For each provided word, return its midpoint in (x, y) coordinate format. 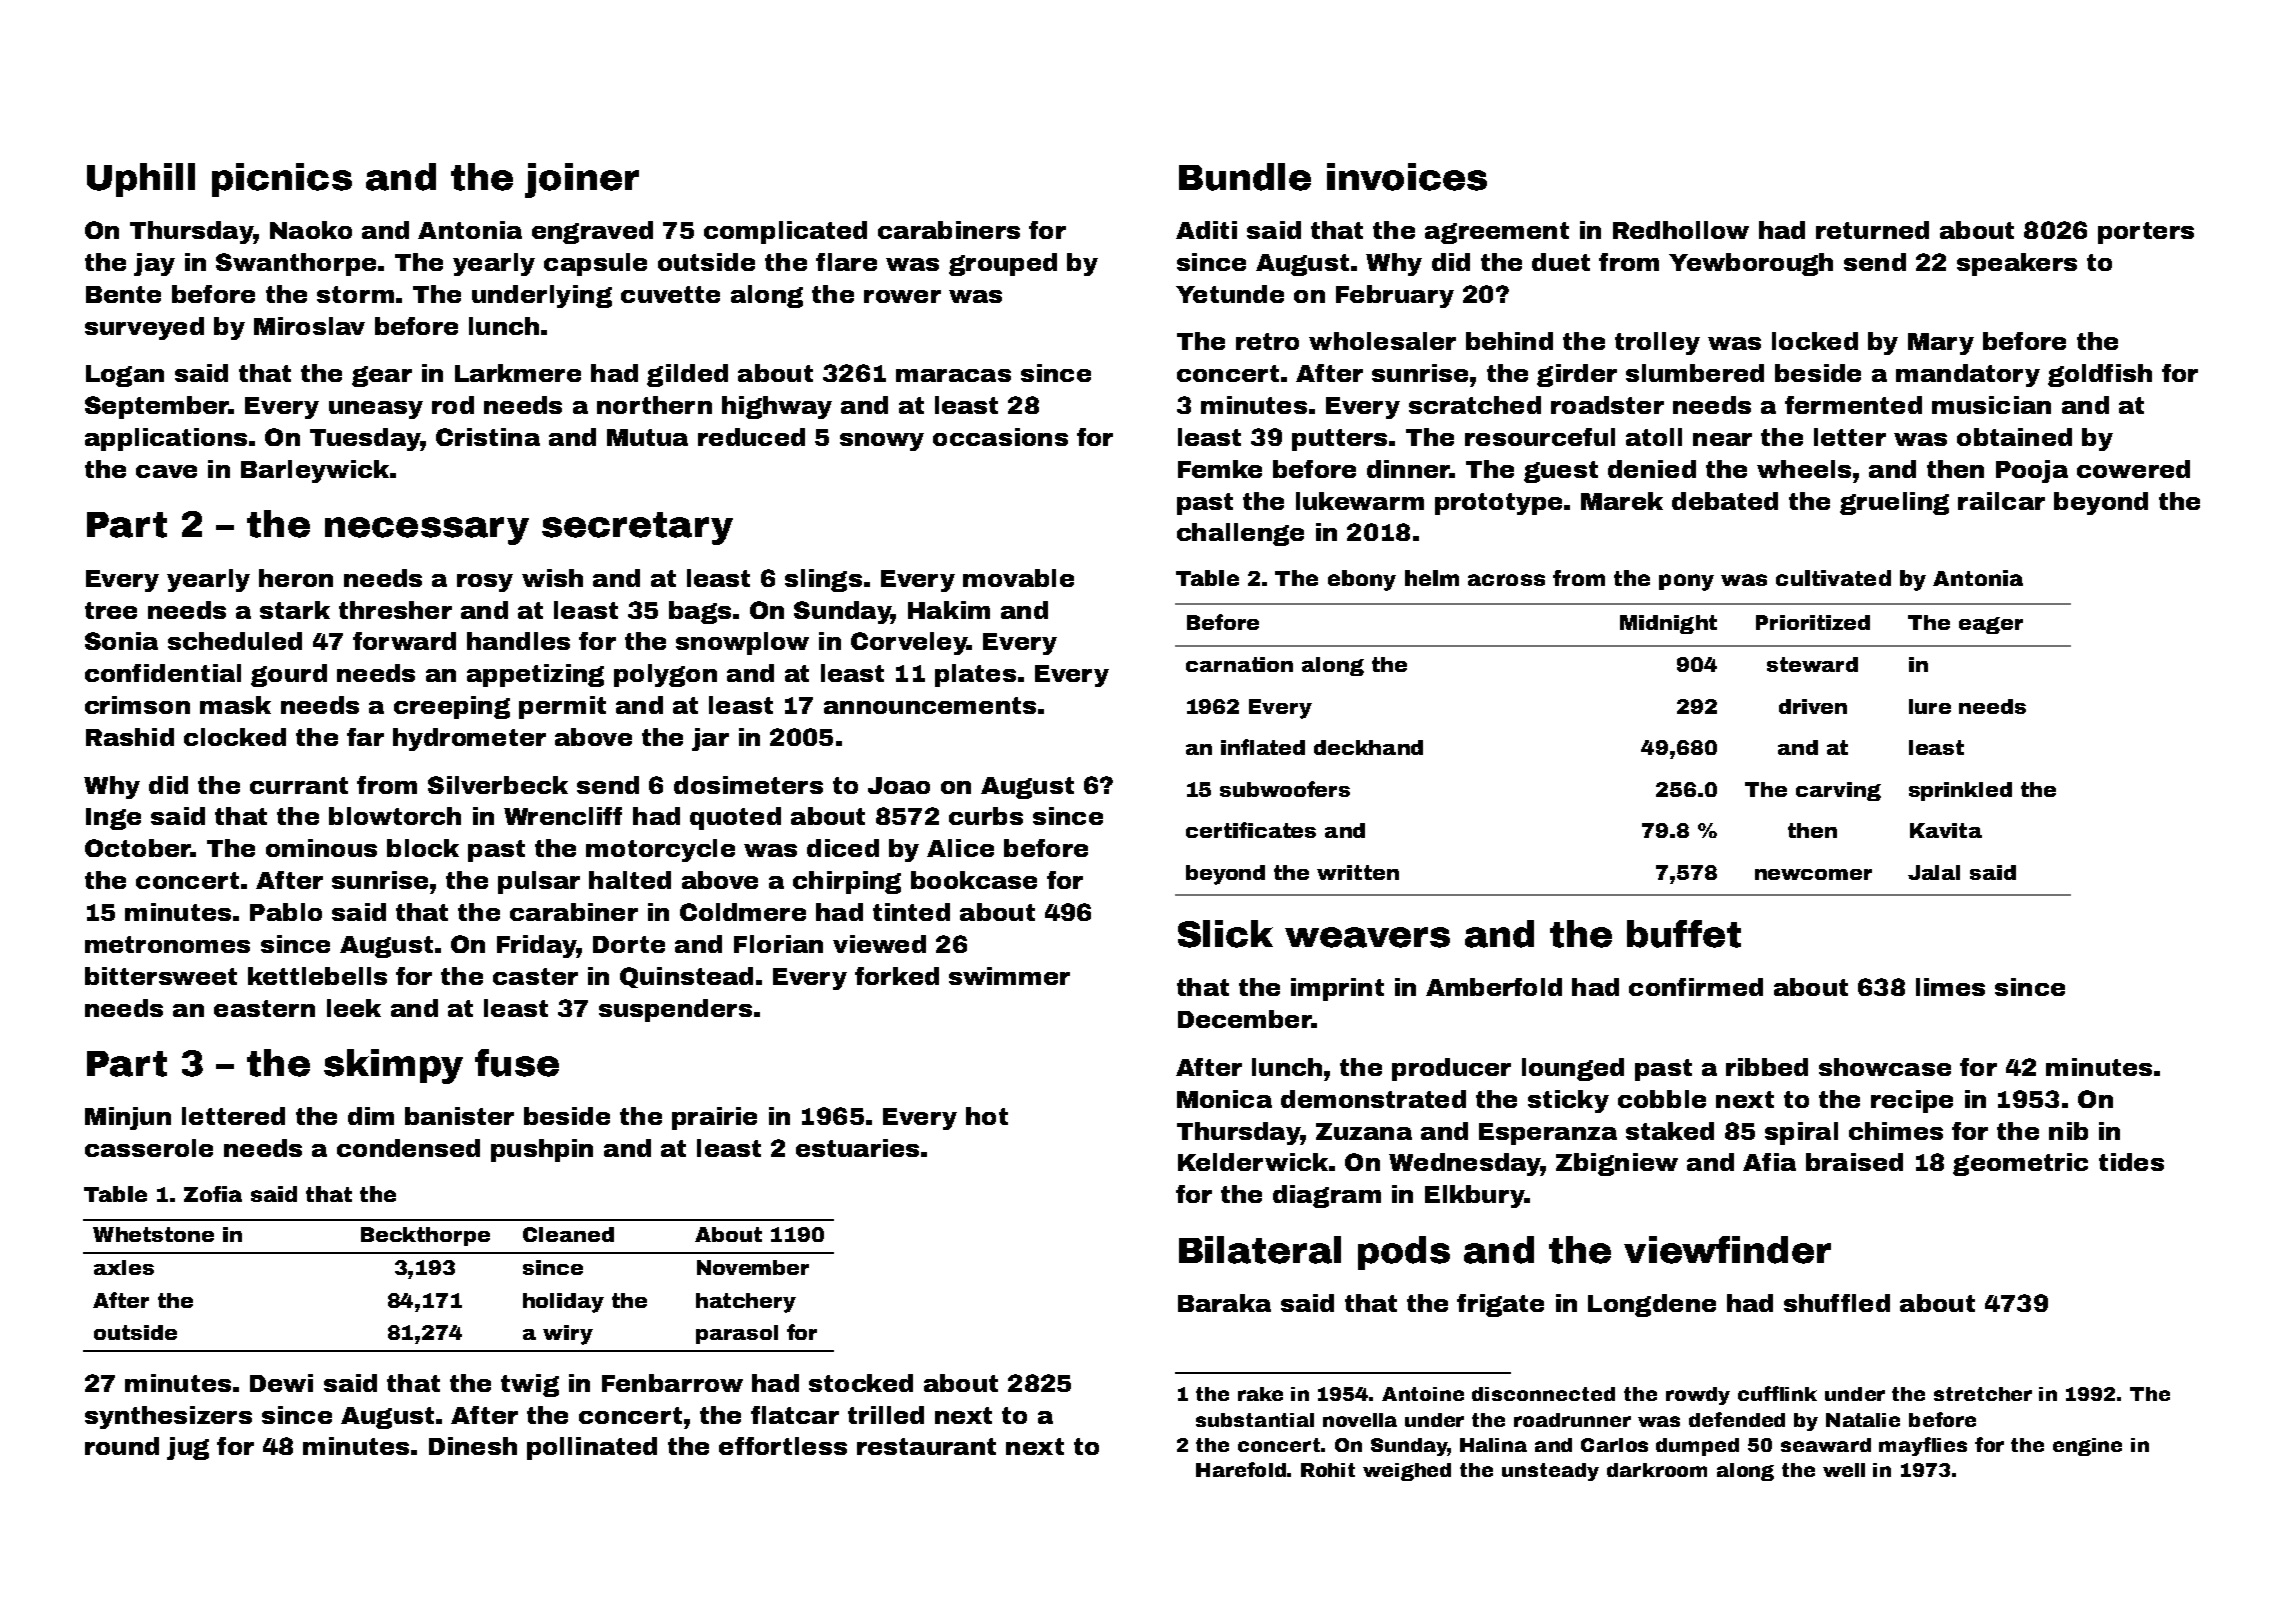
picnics (282, 180)
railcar (2001, 501)
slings (823, 580)
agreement (1497, 233)
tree (111, 610)
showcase (1885, 1067)
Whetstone (153, 1234)
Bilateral (1260, 1250)
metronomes (167, 944)
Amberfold (1494, 987)
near (1722, 439)
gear (382, 376)
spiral (1801, 1133)
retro (1267, 341)
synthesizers (168, 1417)
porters (2146, 233)
